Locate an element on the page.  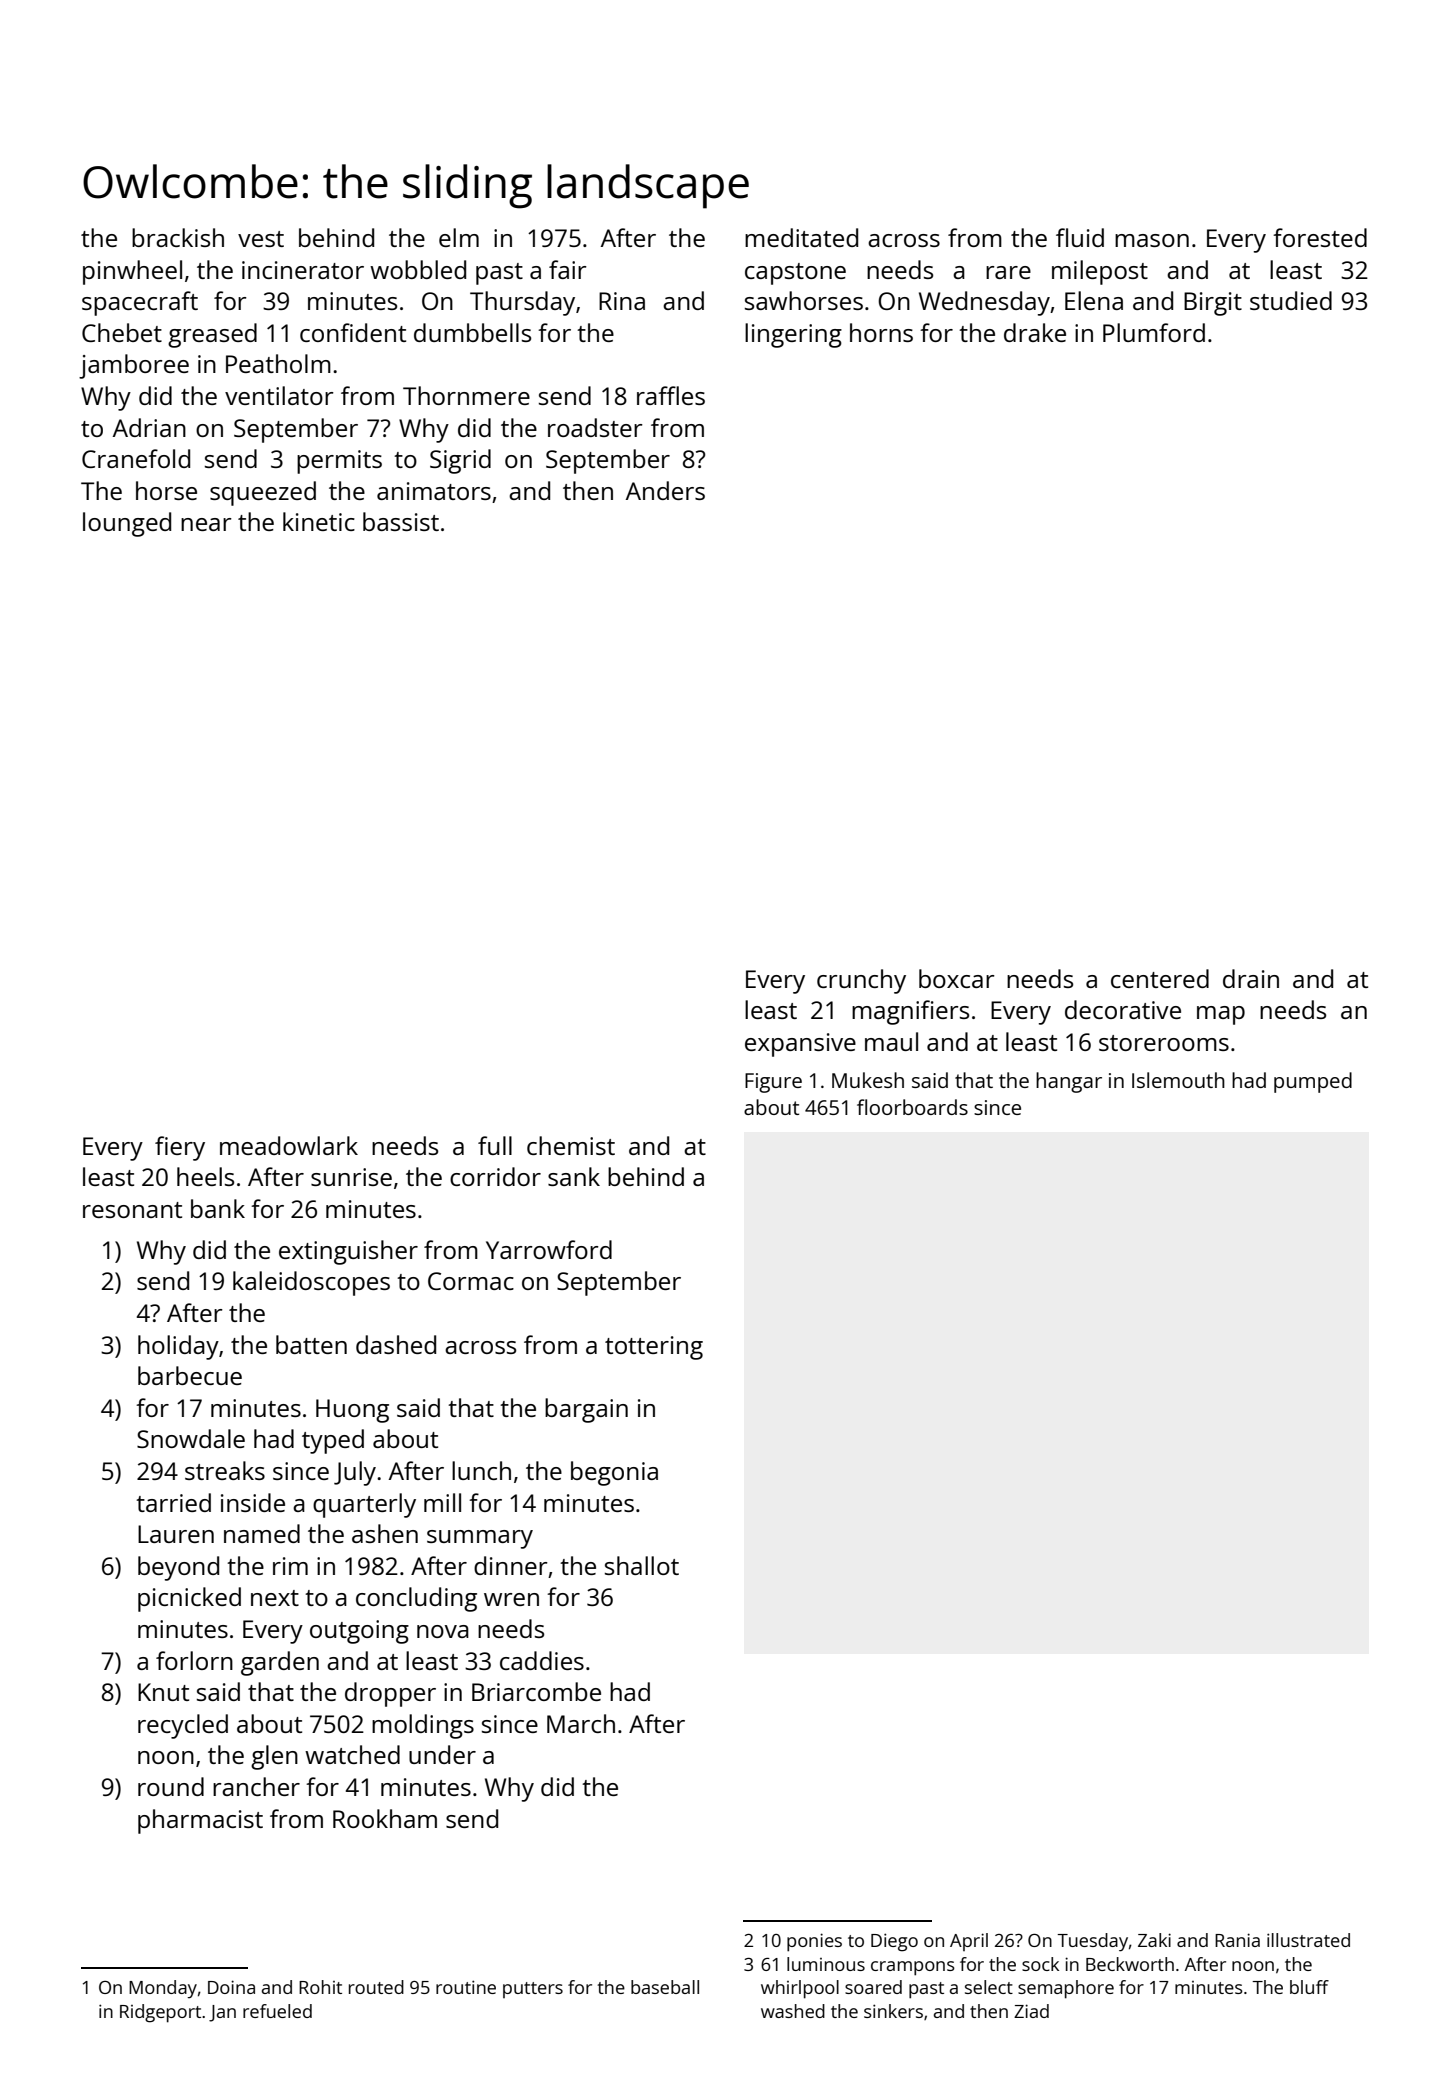
drain is located at coordinates (1251, 978).
